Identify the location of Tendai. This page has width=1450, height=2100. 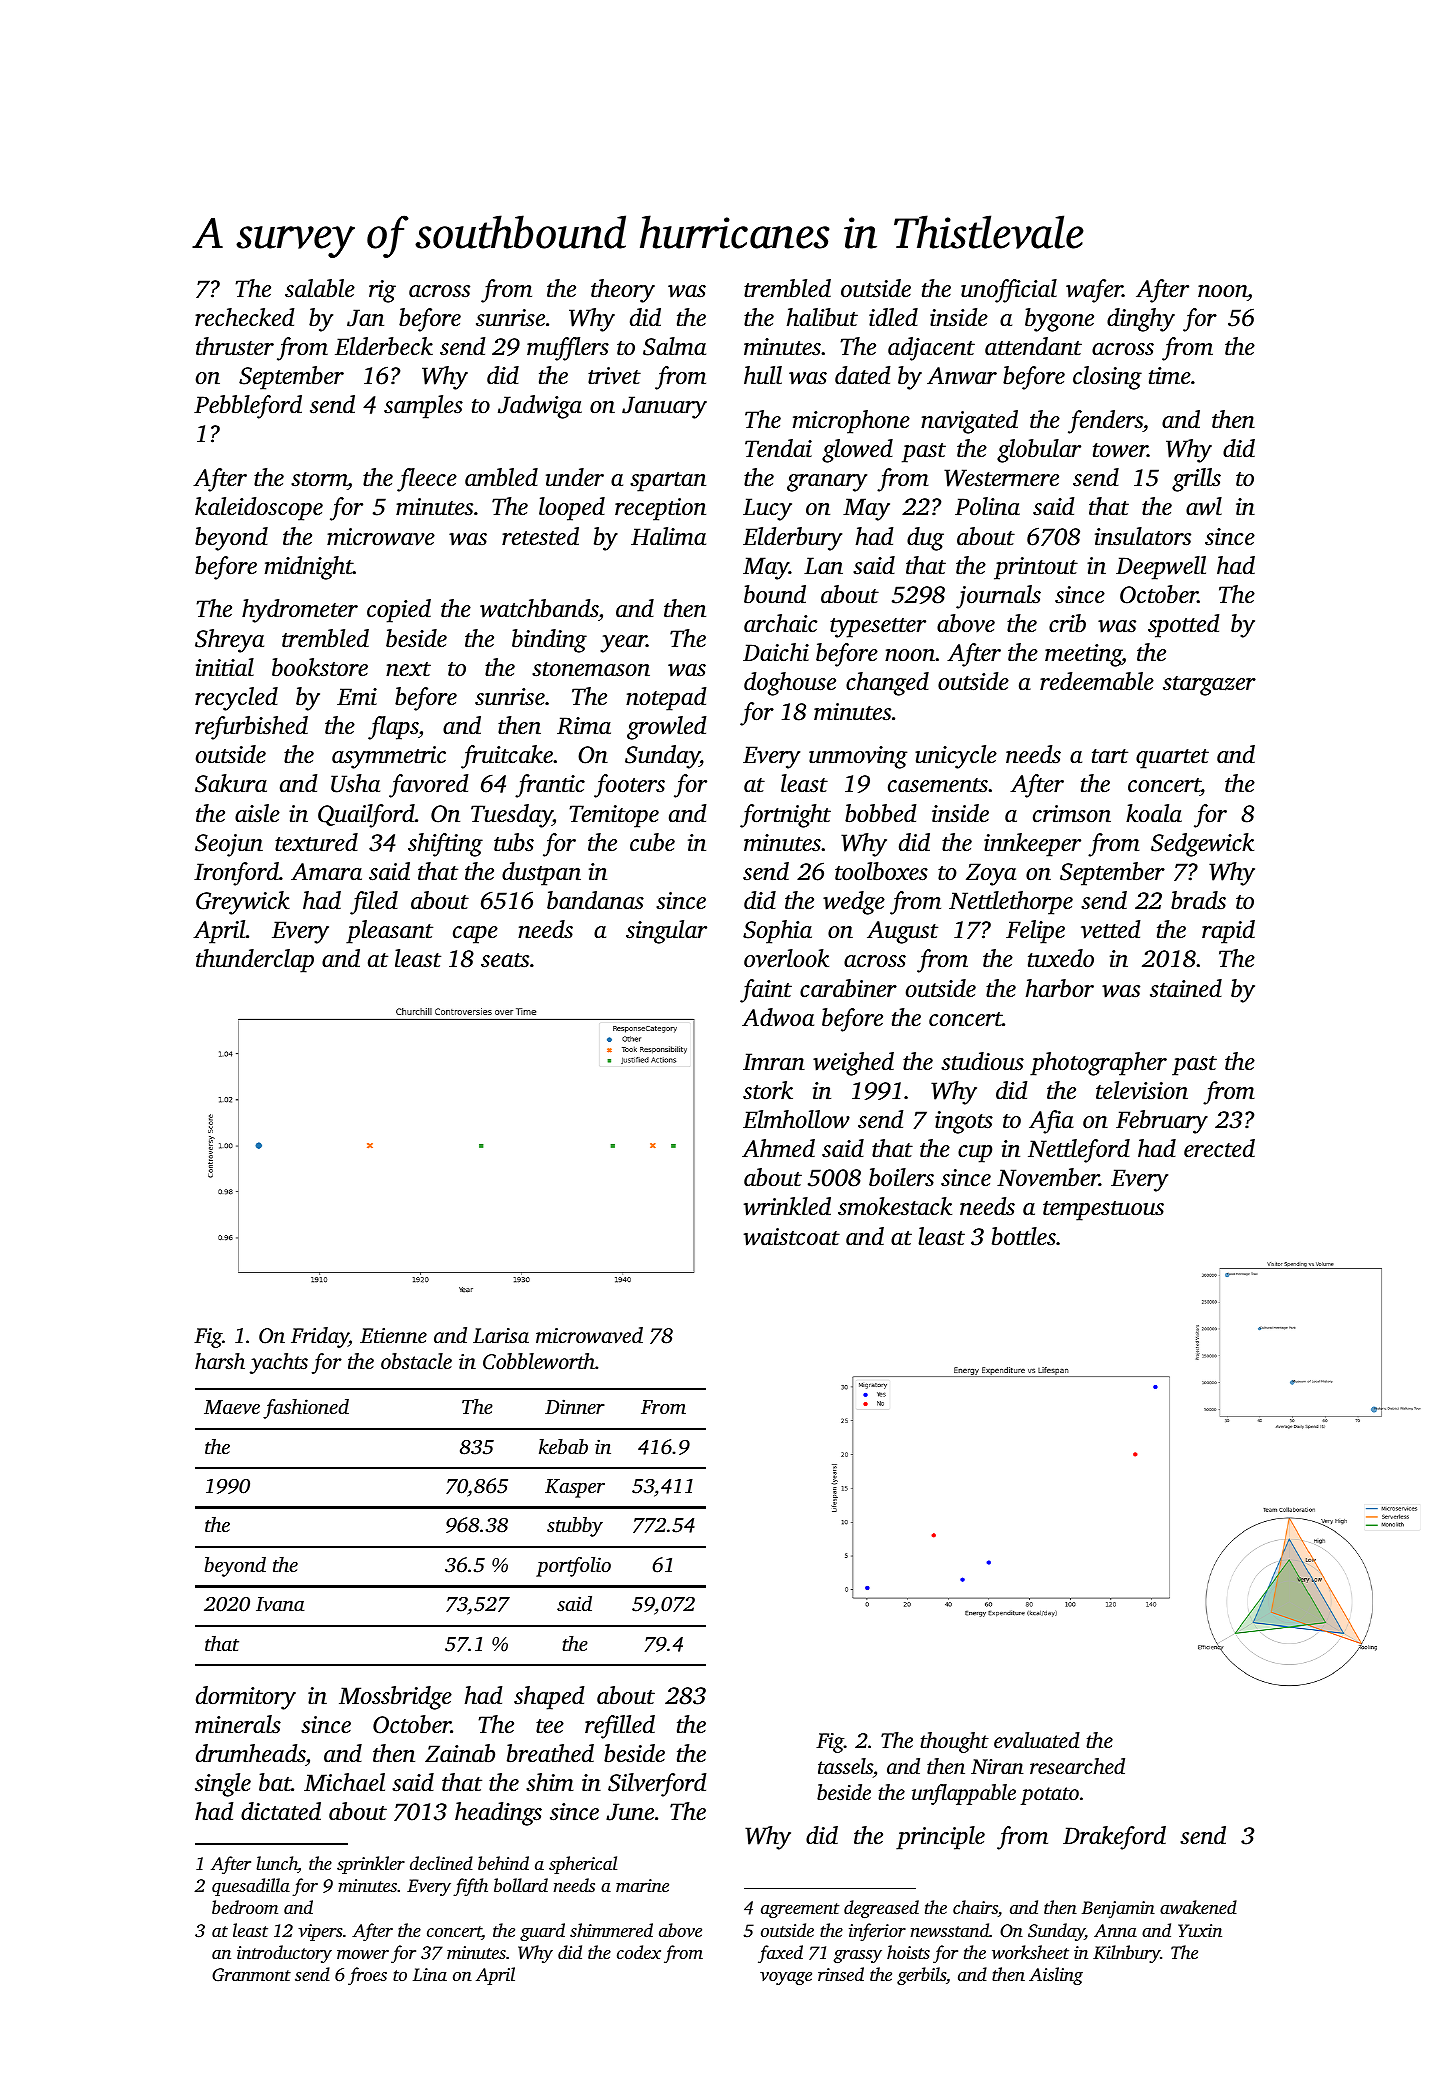
(778, 448).
